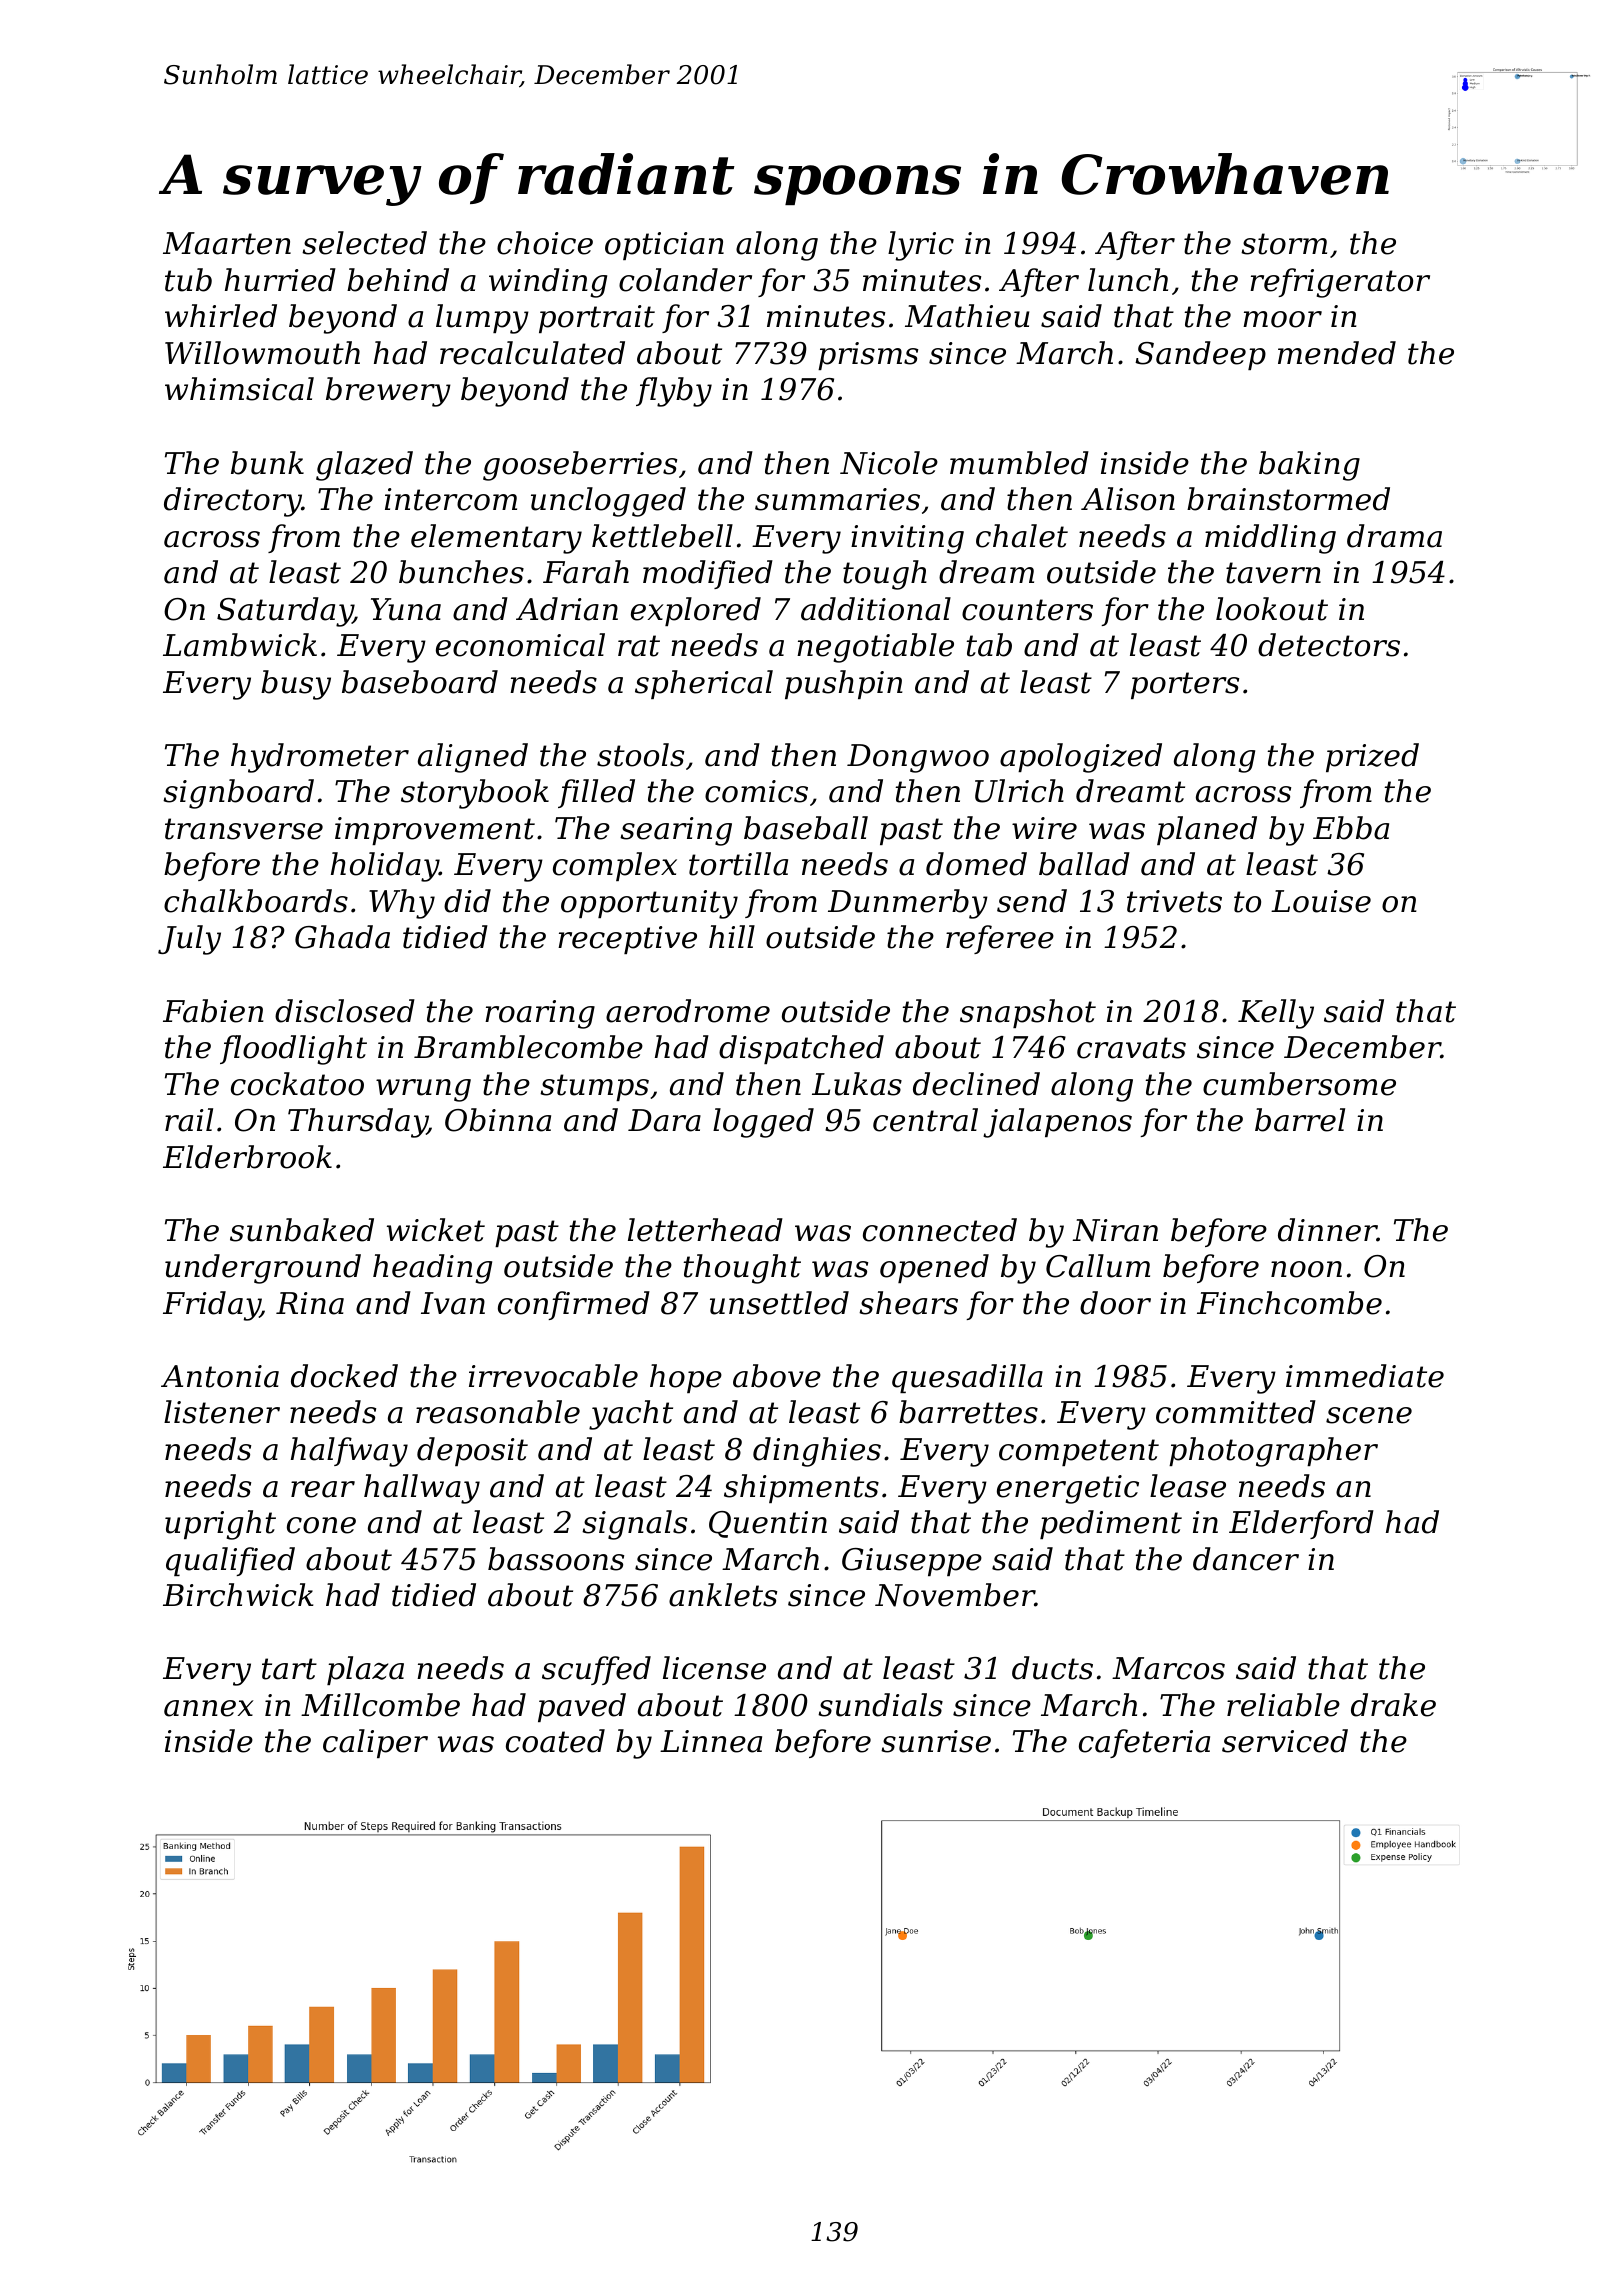 Image resolution: width=1620 pixels, height=2292 pixels. Describe the element at coordinates (1340, 283) in the page. I see `refrigerator` at that location.
